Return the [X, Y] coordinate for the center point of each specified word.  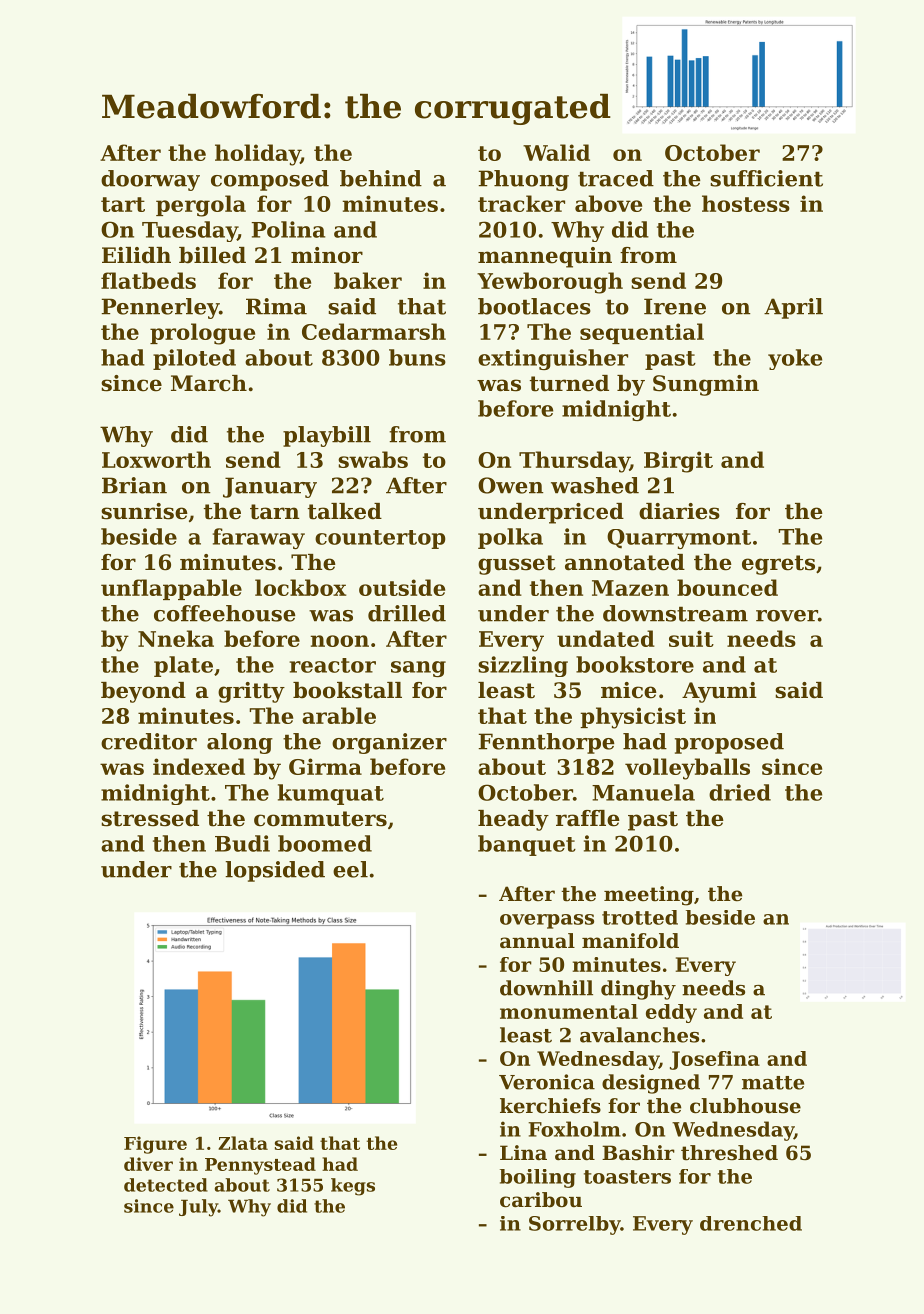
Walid [556, 152]
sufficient [766, 178]
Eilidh [136, 255]
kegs [353, 1187]
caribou [541, 1200]
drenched [751, 1223]
